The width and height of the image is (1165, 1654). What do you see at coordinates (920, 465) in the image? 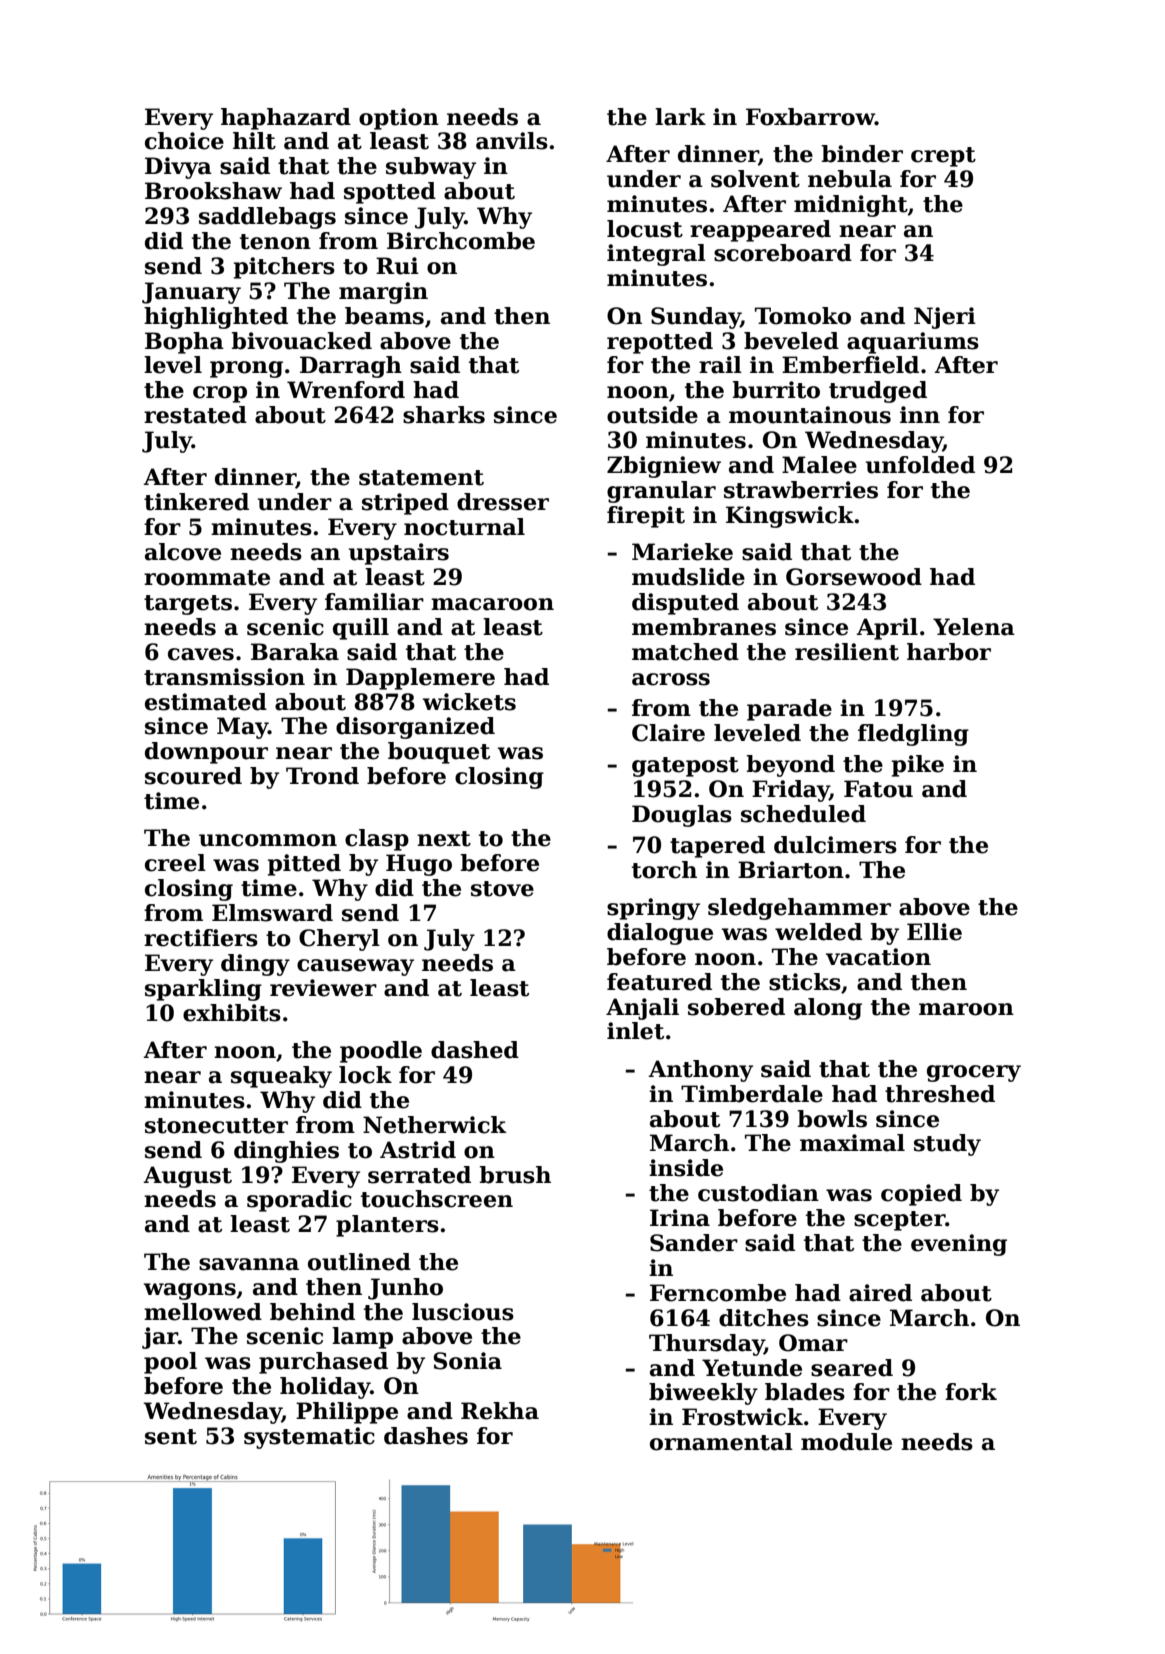
I see `unfolded` at bounding box center [920, 465].
